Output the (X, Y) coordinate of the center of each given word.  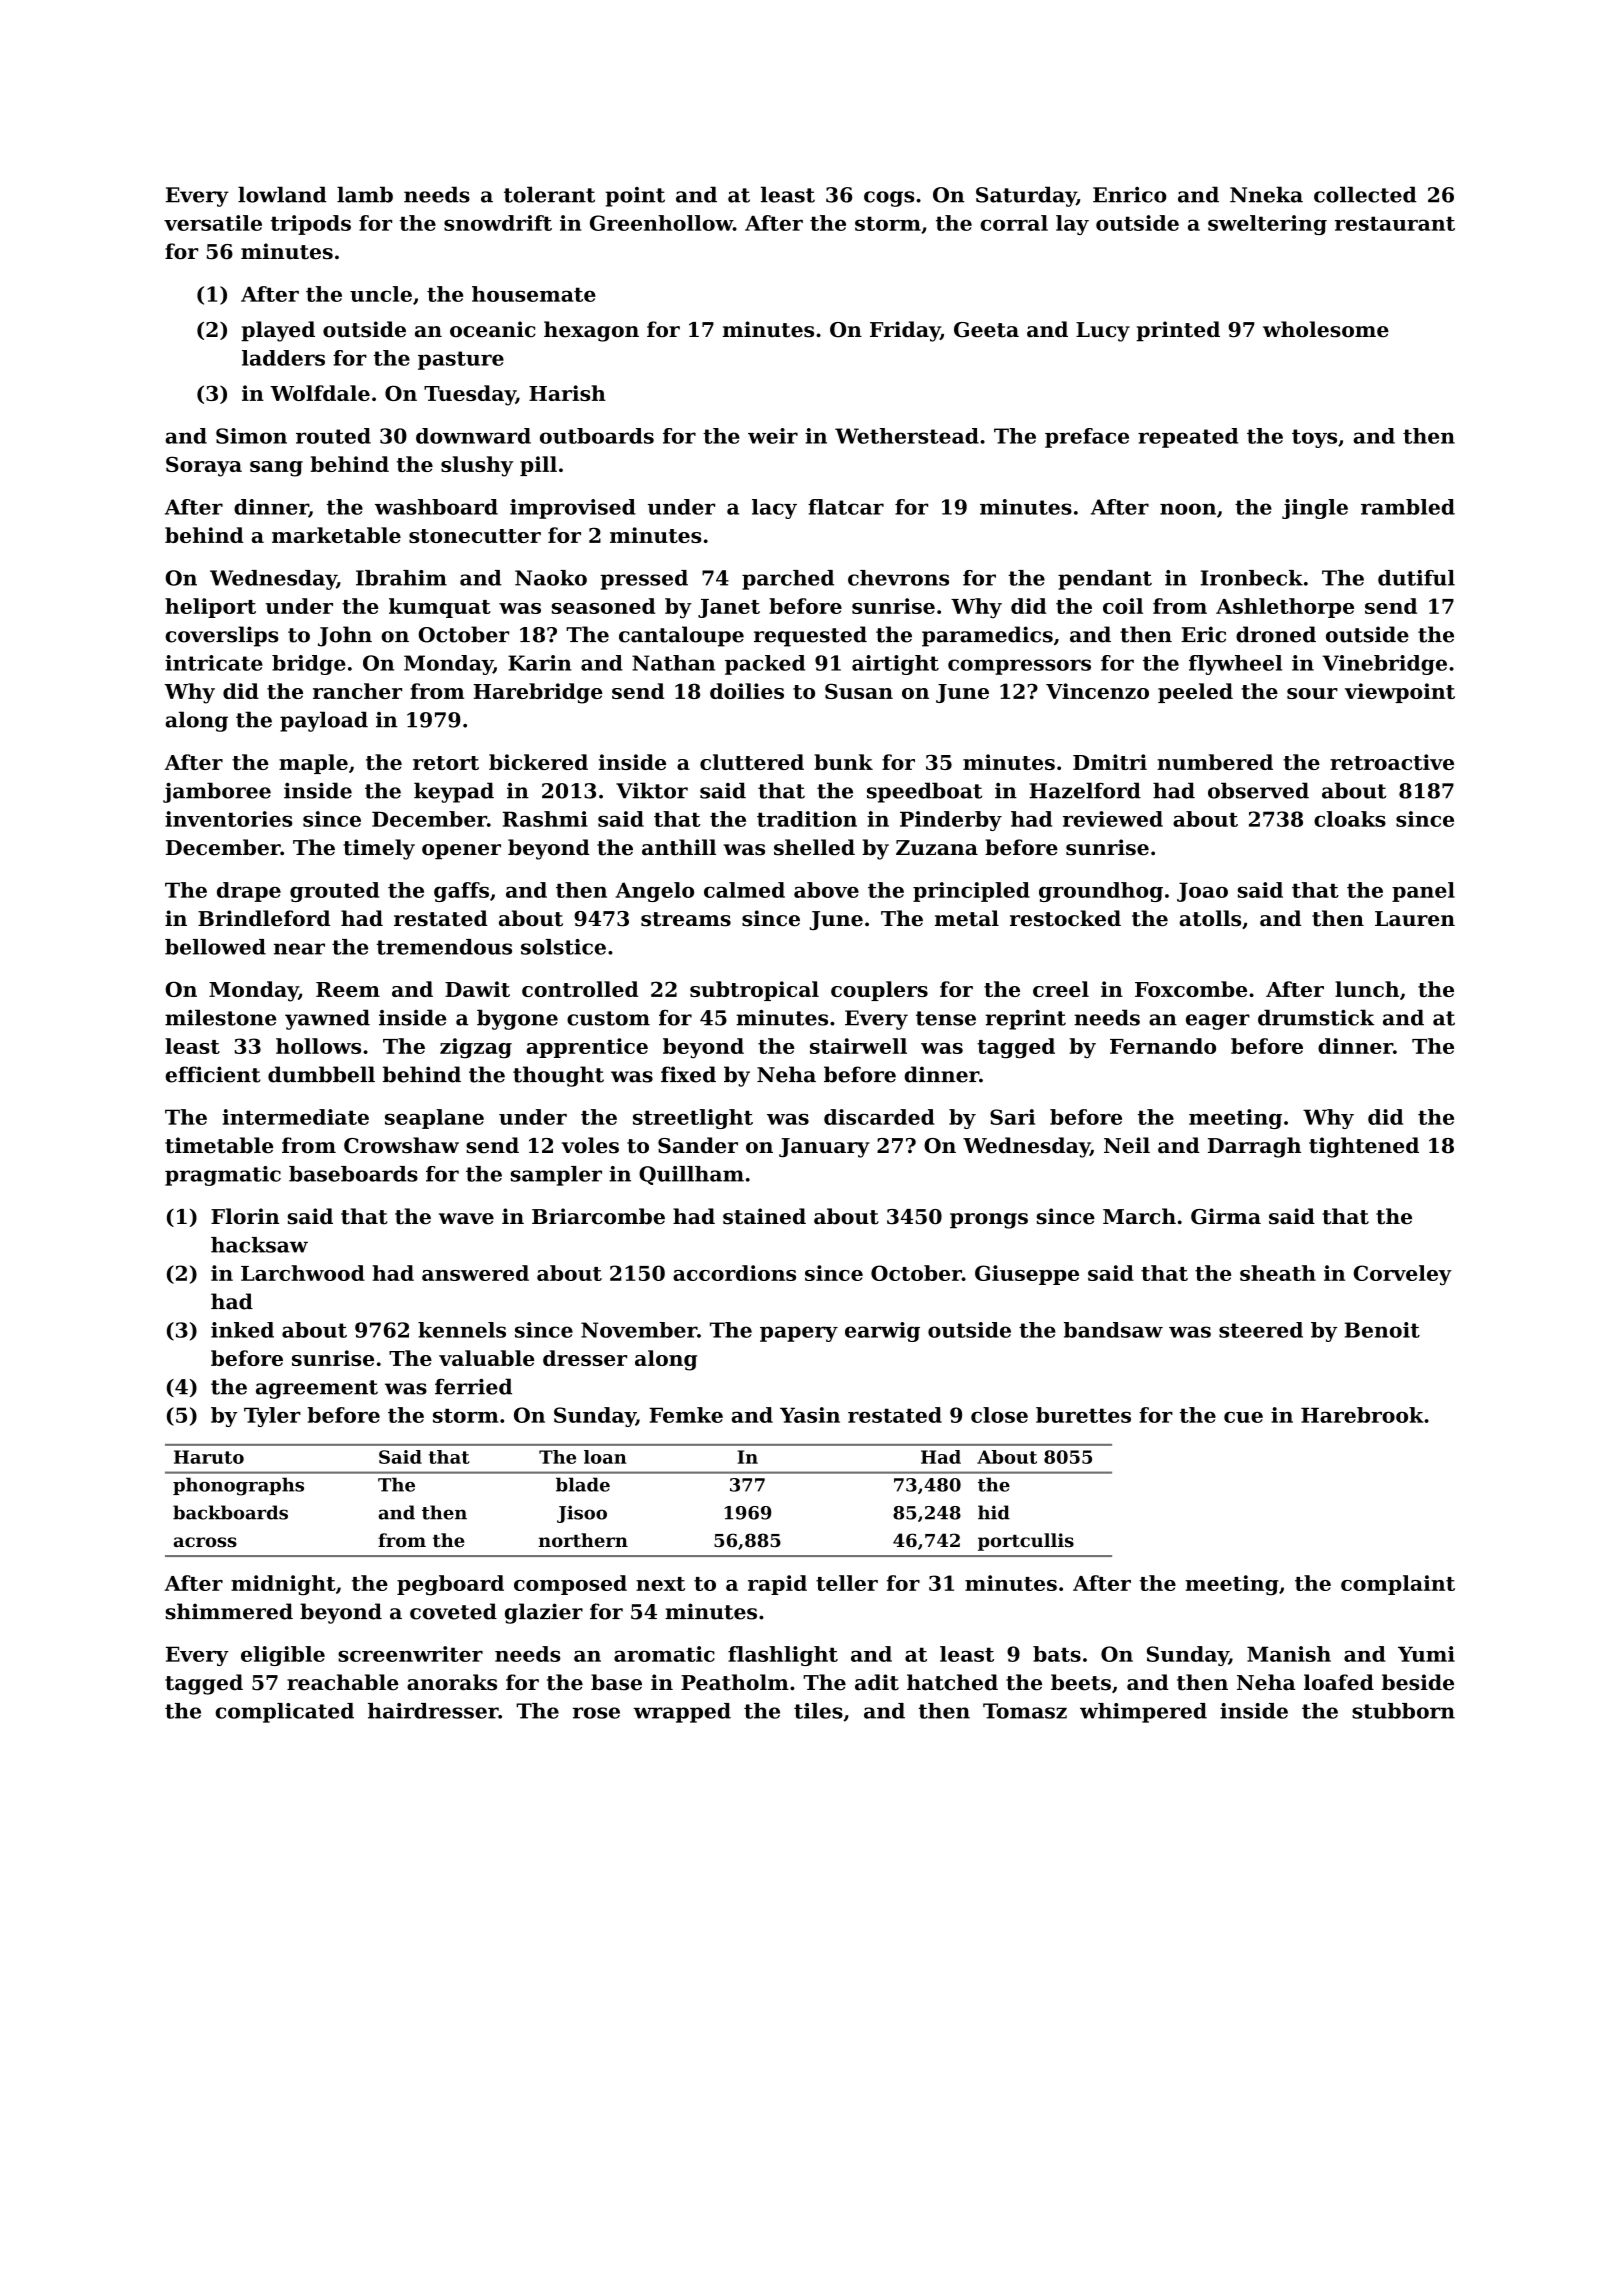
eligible (283, 1656)
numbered (1215, 762)
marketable (336, 535)
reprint (1026, 1020)
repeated (1188, 438)
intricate (214, 663)
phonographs (238, 1486)
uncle (381, 294)
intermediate (295, 1117)
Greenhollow (661, 223)
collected (1365, 194)
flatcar (846, 507)
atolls (1210, 918)
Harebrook (1362, 1415)
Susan (859, 691)
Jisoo (582, 1514)
